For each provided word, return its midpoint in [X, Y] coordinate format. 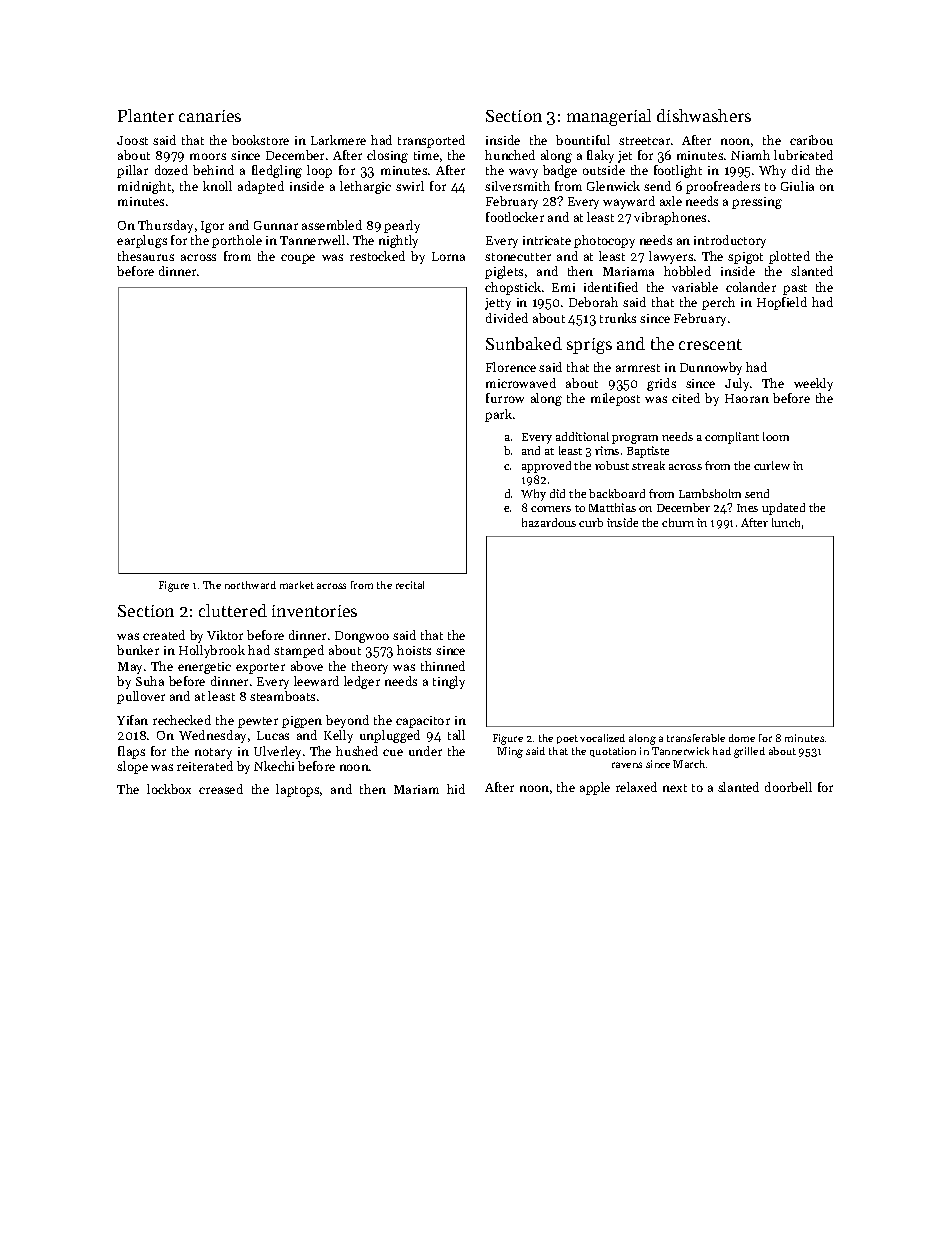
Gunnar [276, 225]
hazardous [549, 522]
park [498, 415]
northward [250, 585]
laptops [297, 790]
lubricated [803, 155]
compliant [732, 438]
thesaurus [146, 256]
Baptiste [648, 452]
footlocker [515, 217]
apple [595, 788]
